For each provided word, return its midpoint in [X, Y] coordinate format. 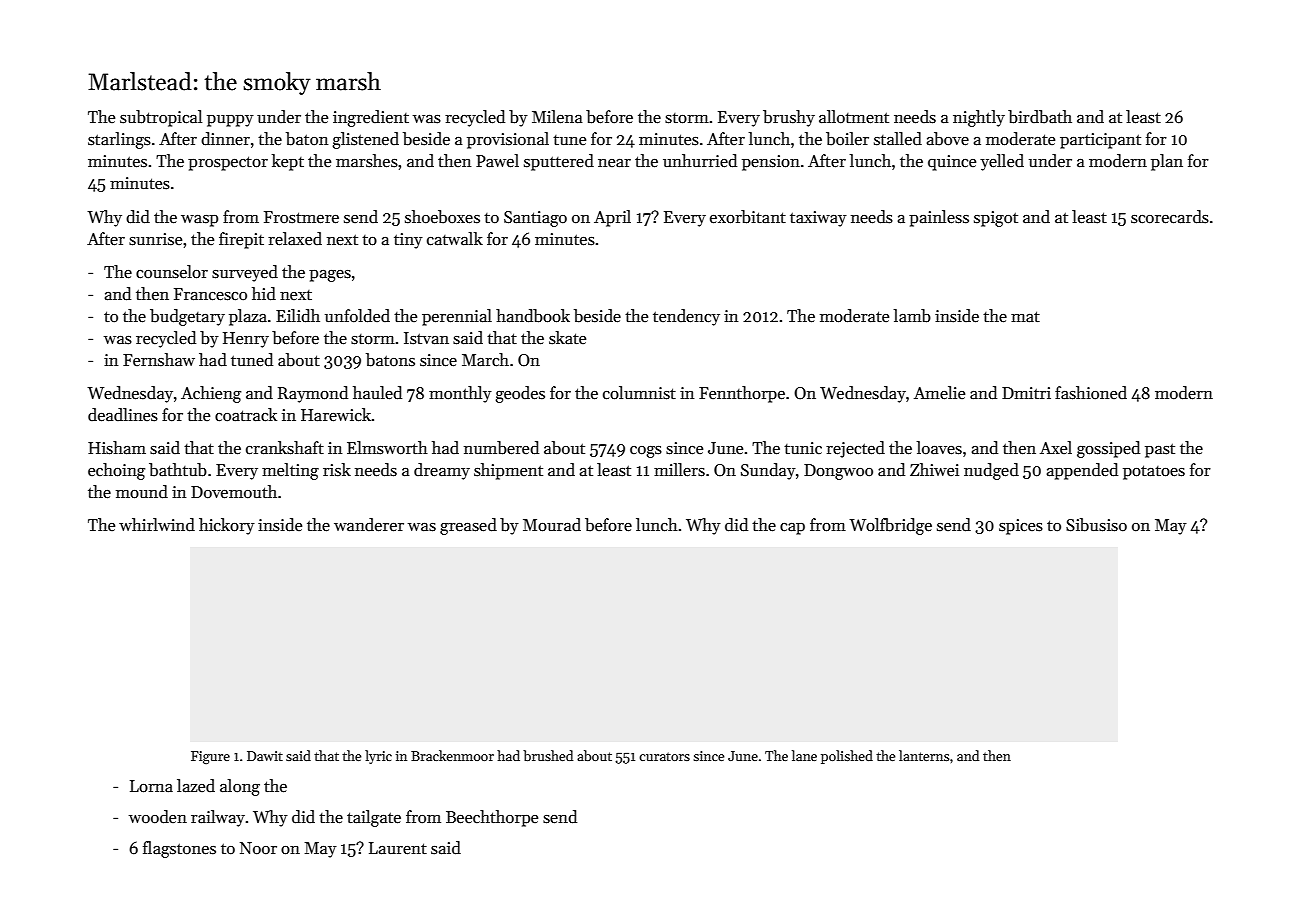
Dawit [265, 756]
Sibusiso [1096, 525]
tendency [686, 317]
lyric [378, 757]
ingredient [371, 118]
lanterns [924, 755]
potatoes [1154, 472]
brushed [548, 755]
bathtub [178, 470]
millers [679, 470]
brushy [789, 118]
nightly [979, 118]
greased [468, 526]
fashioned [1091, 393]
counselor [172, 272]
